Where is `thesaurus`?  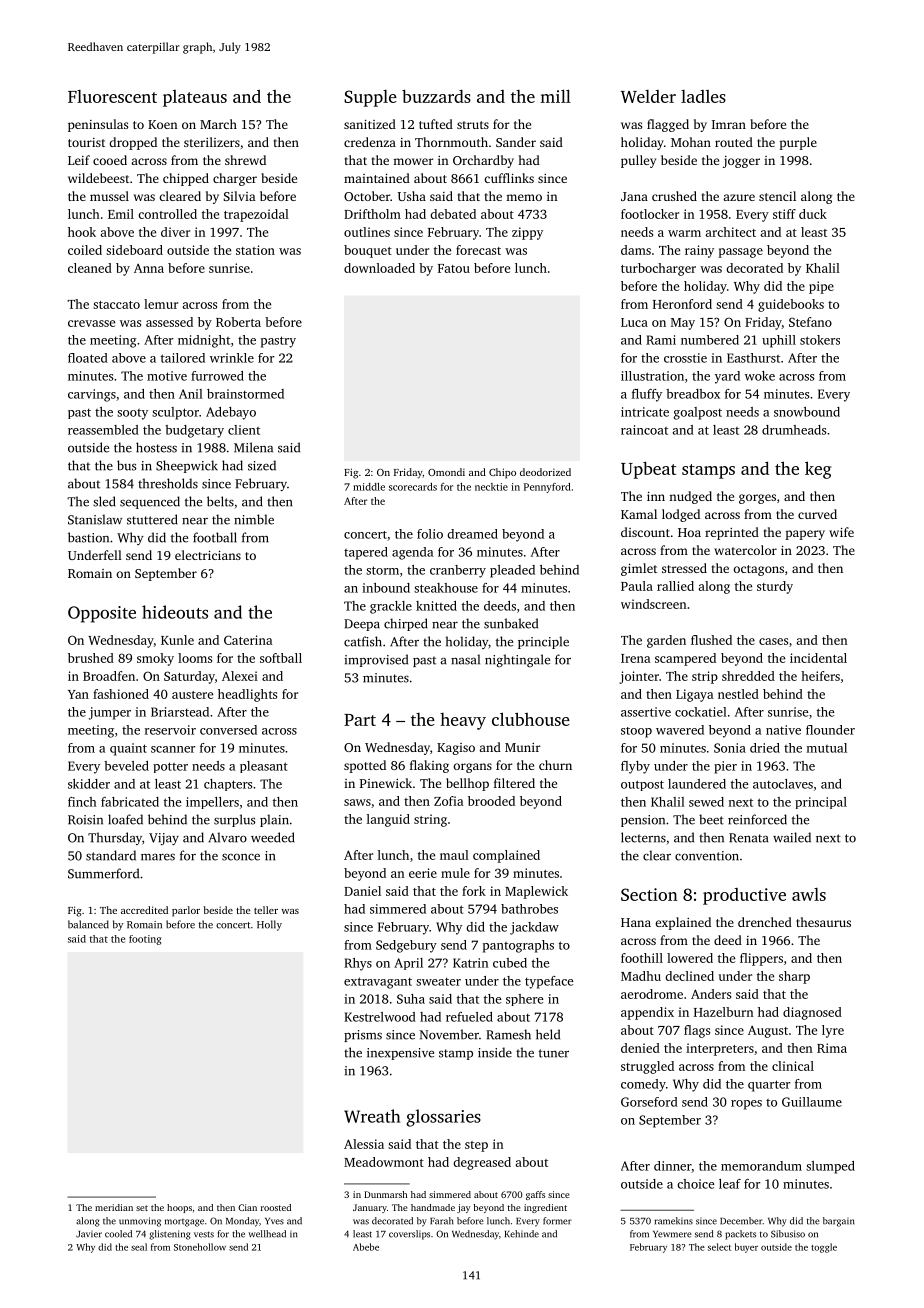
thesaurus is located at coordinates (823, 922).
